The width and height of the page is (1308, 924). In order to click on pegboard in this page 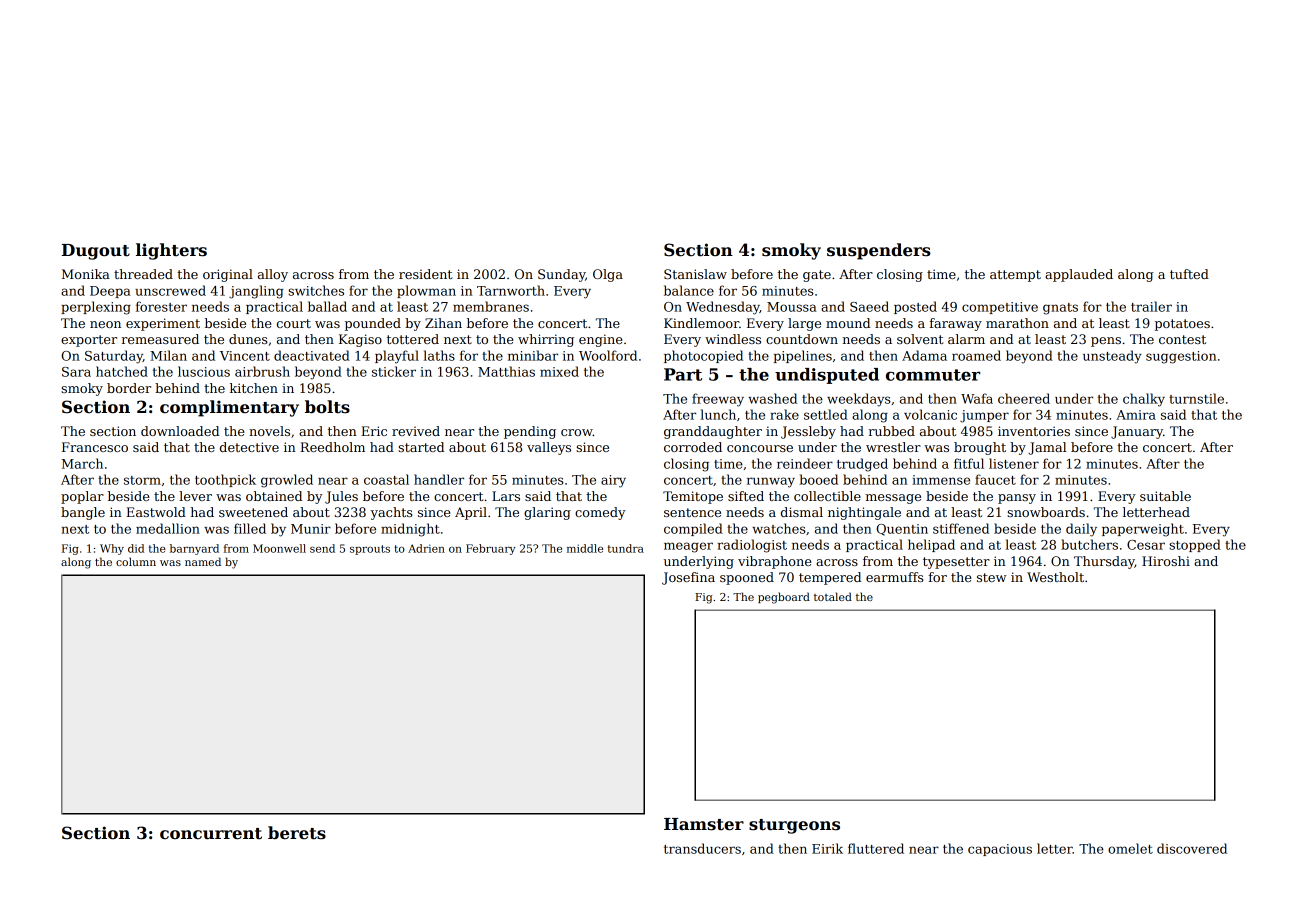, I will do `click(784, 598)`.
